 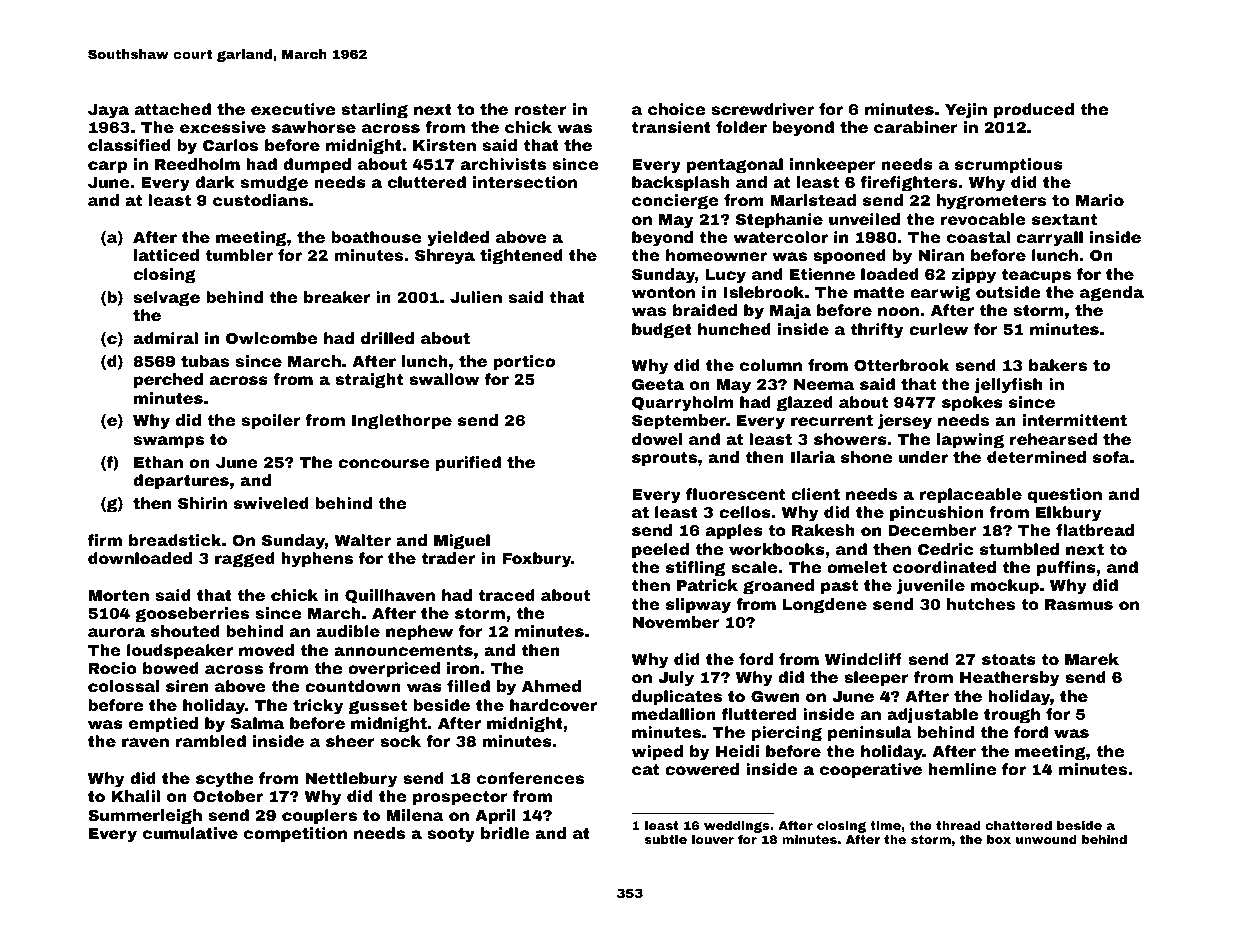 I want to click on carabiner, so click(x=916, y=127).
